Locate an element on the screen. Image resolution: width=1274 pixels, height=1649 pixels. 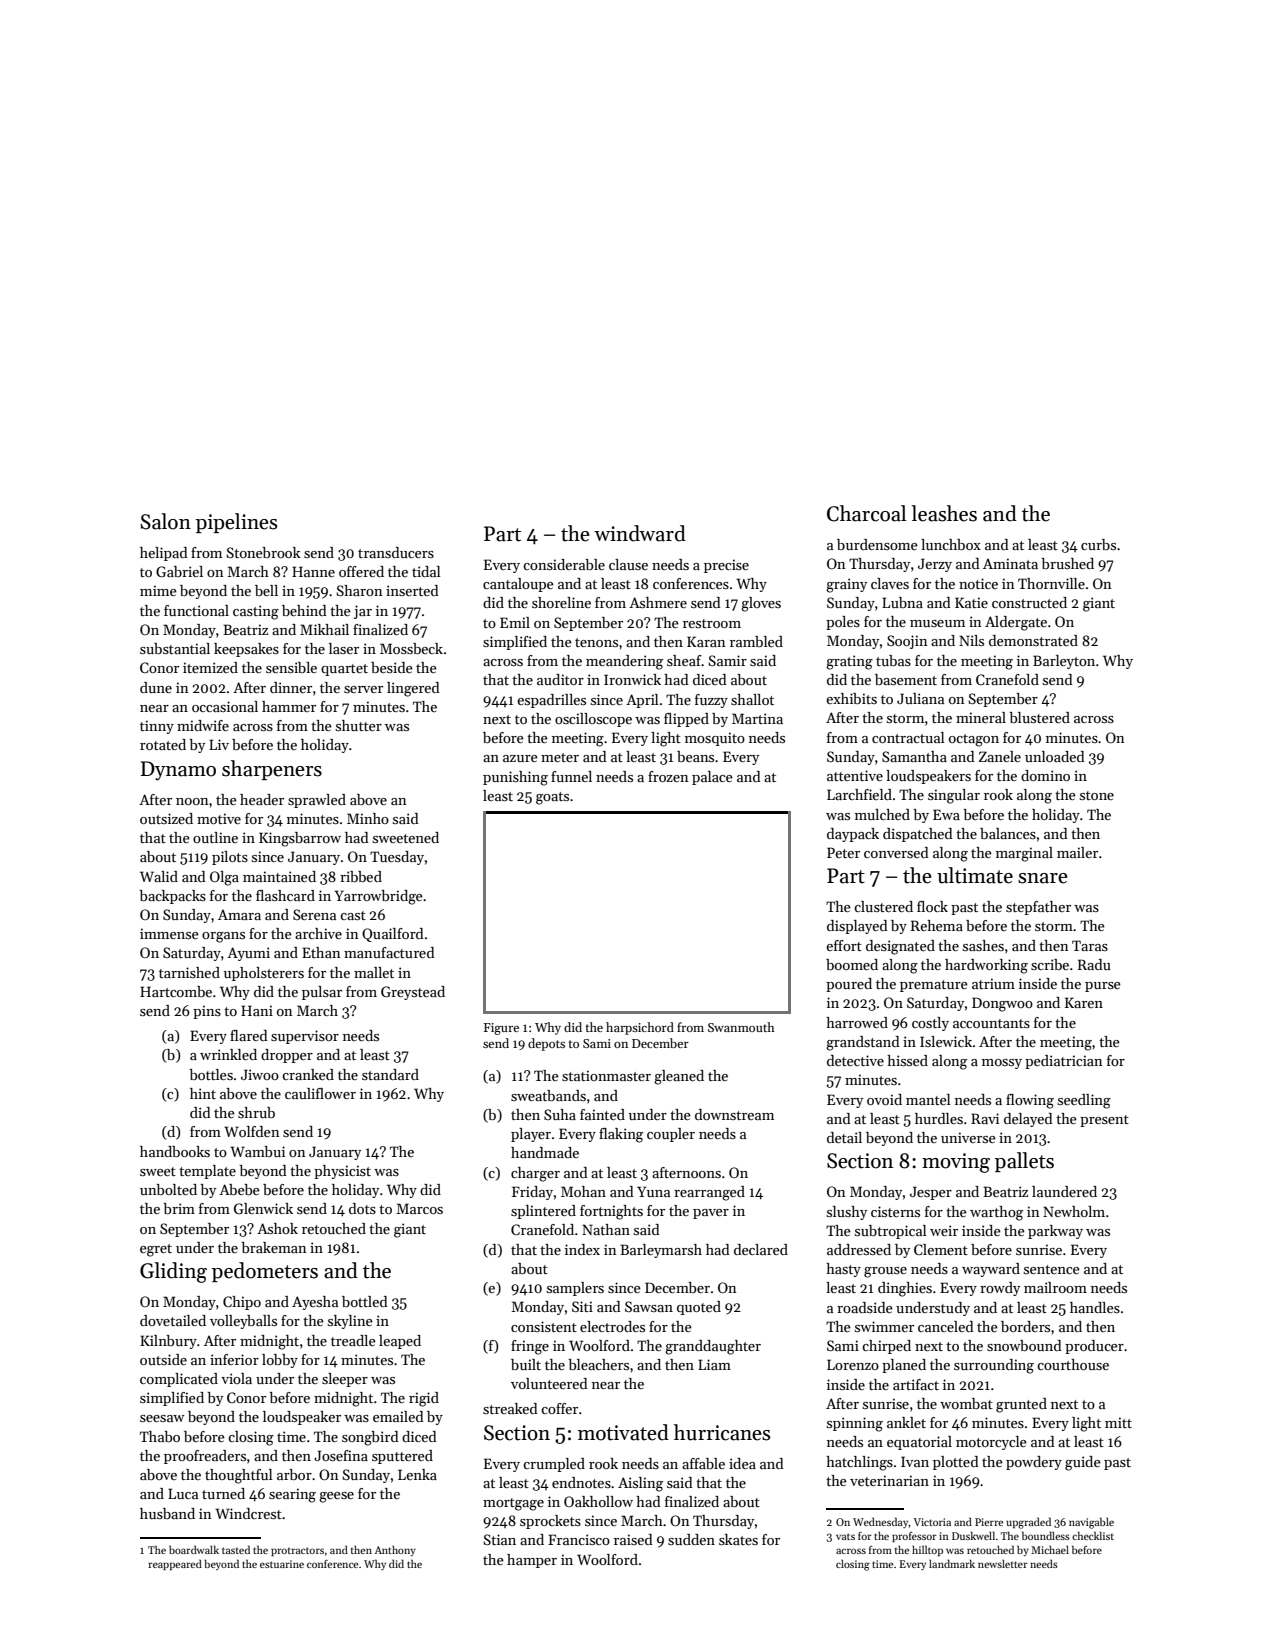
clustered is located at coordinates (883, 906).
